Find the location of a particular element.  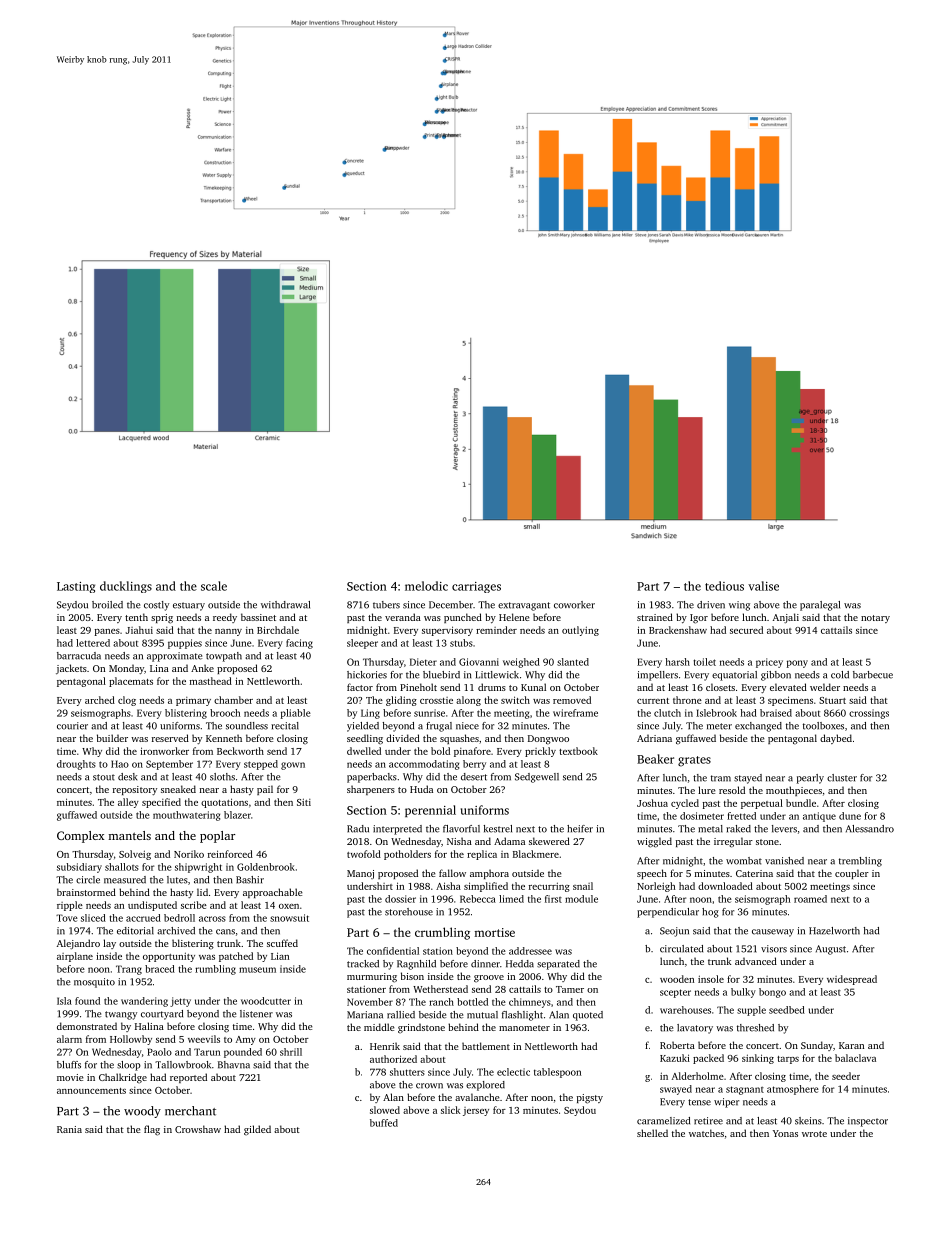

measured is located at coordinates (125, 880).
